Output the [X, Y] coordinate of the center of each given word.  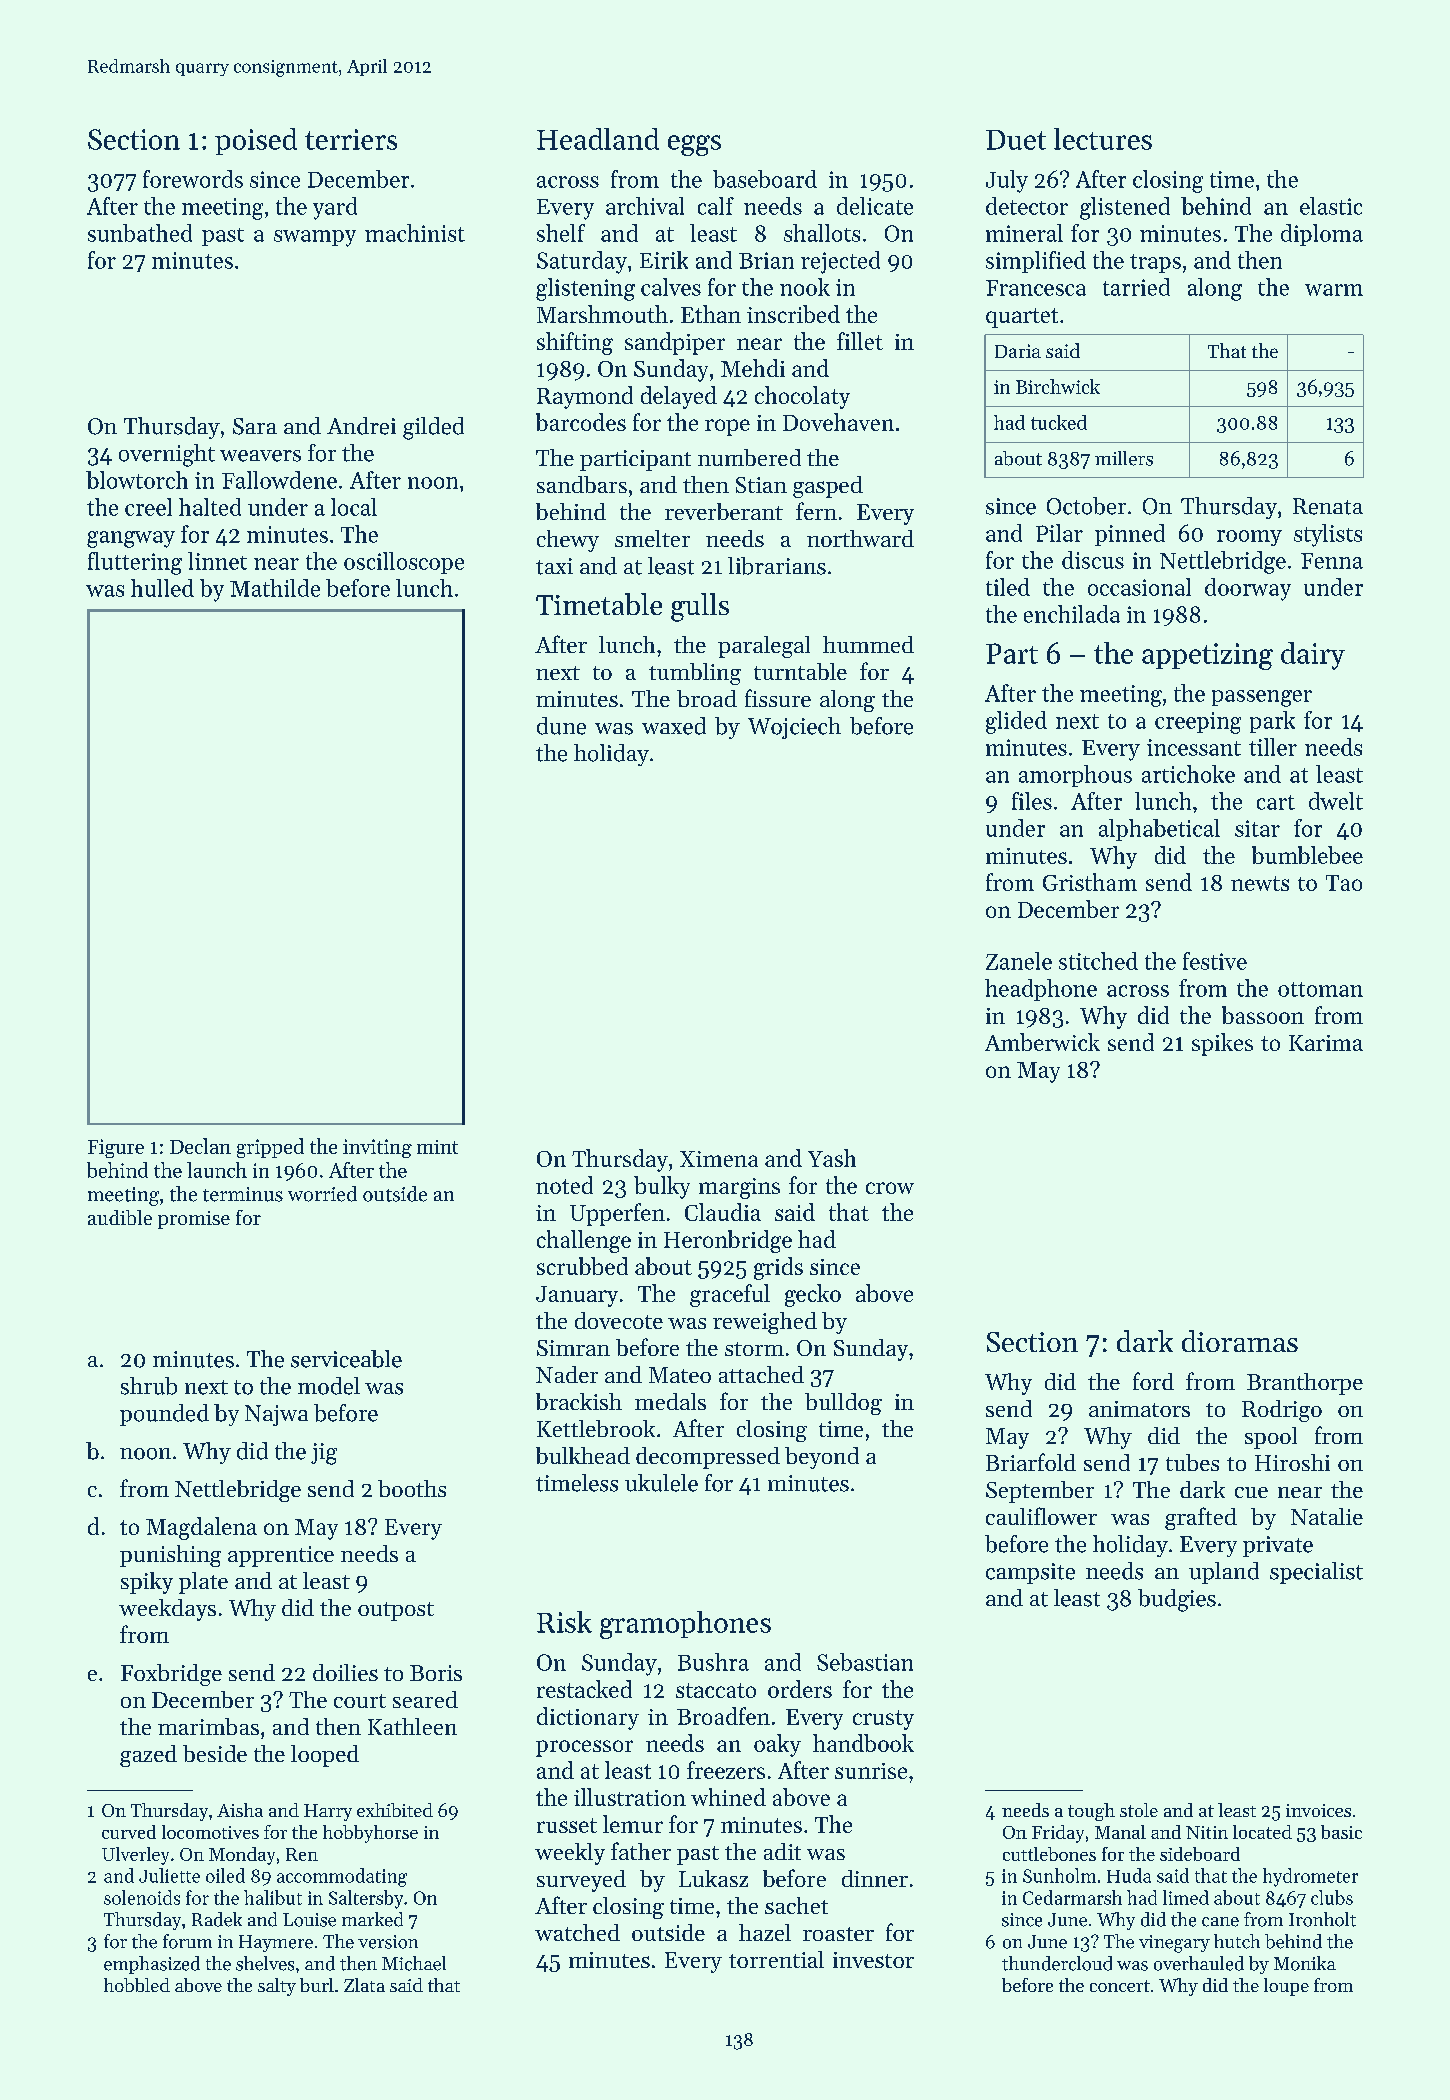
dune [561, 726]
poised [256, 141]
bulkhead [583, 1455]
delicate [875, 206]
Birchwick [1058, 386]
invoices [1318, 1810]
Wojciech [794, 728]
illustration [630, 1797]
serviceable [346, 1359]
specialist [1316, 1573]
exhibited [395, 1810]
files [1032, 801]
